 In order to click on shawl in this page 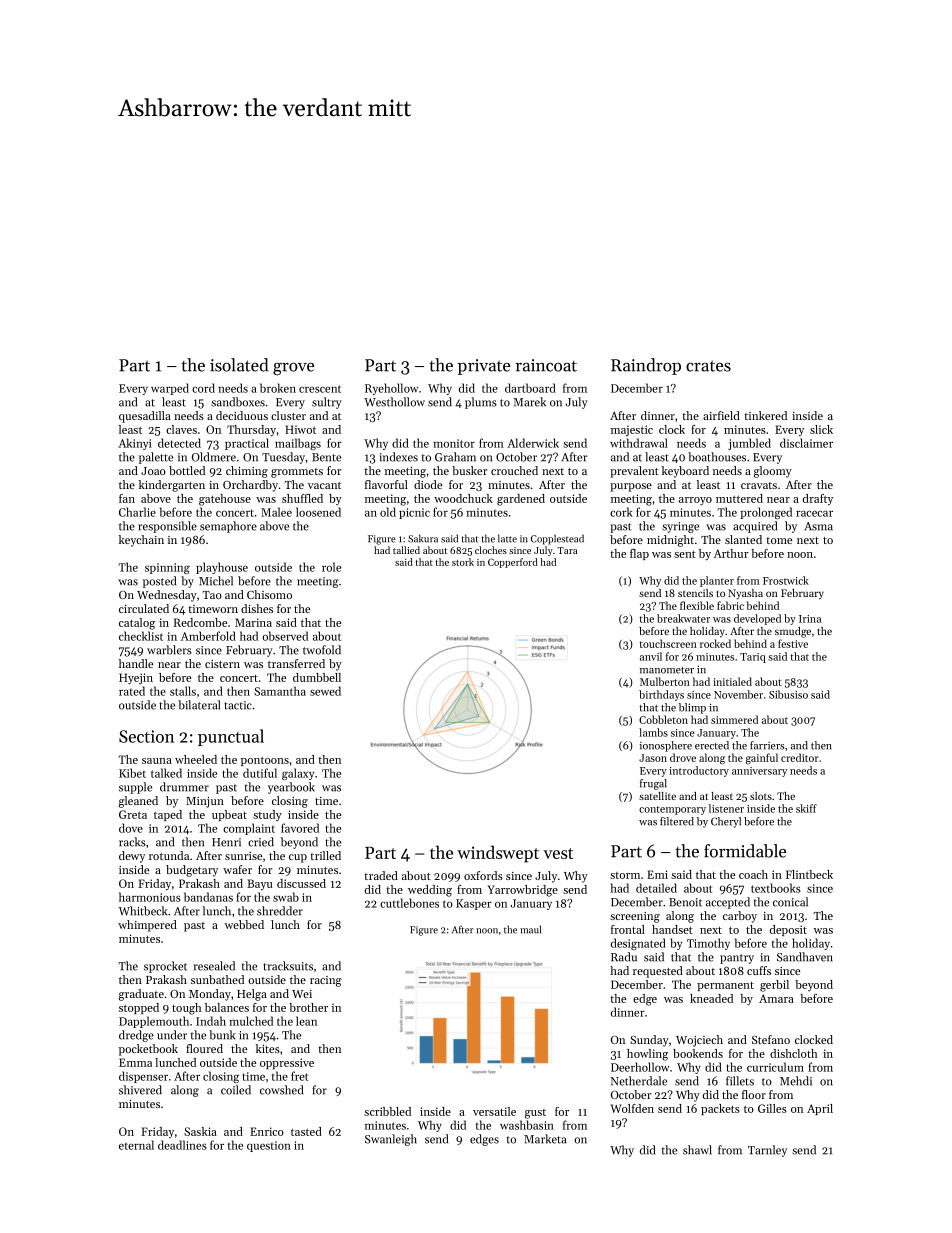, I will do `click(697, 1150)`.
